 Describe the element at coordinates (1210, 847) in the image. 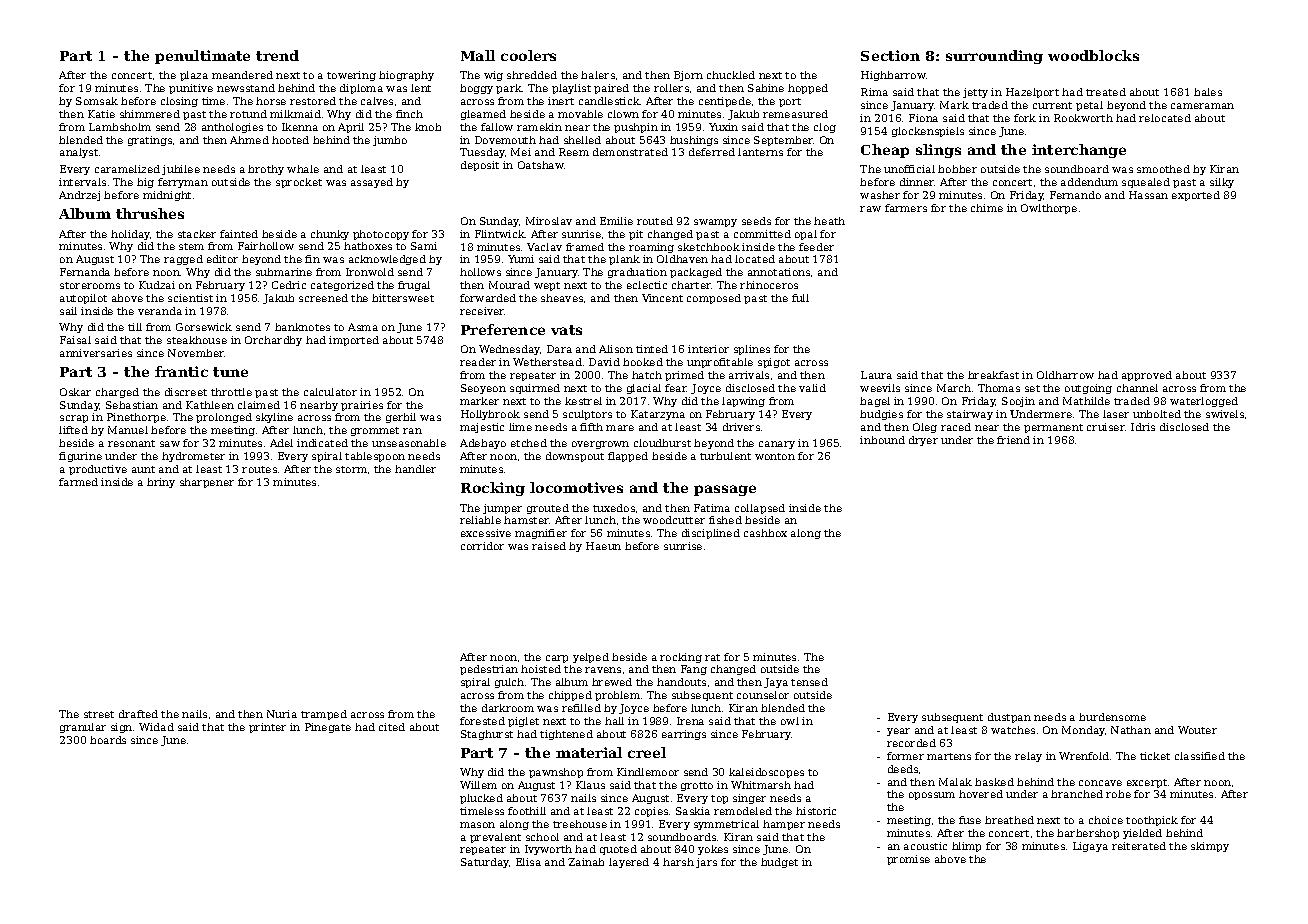

I see `skimpy` at that location.
